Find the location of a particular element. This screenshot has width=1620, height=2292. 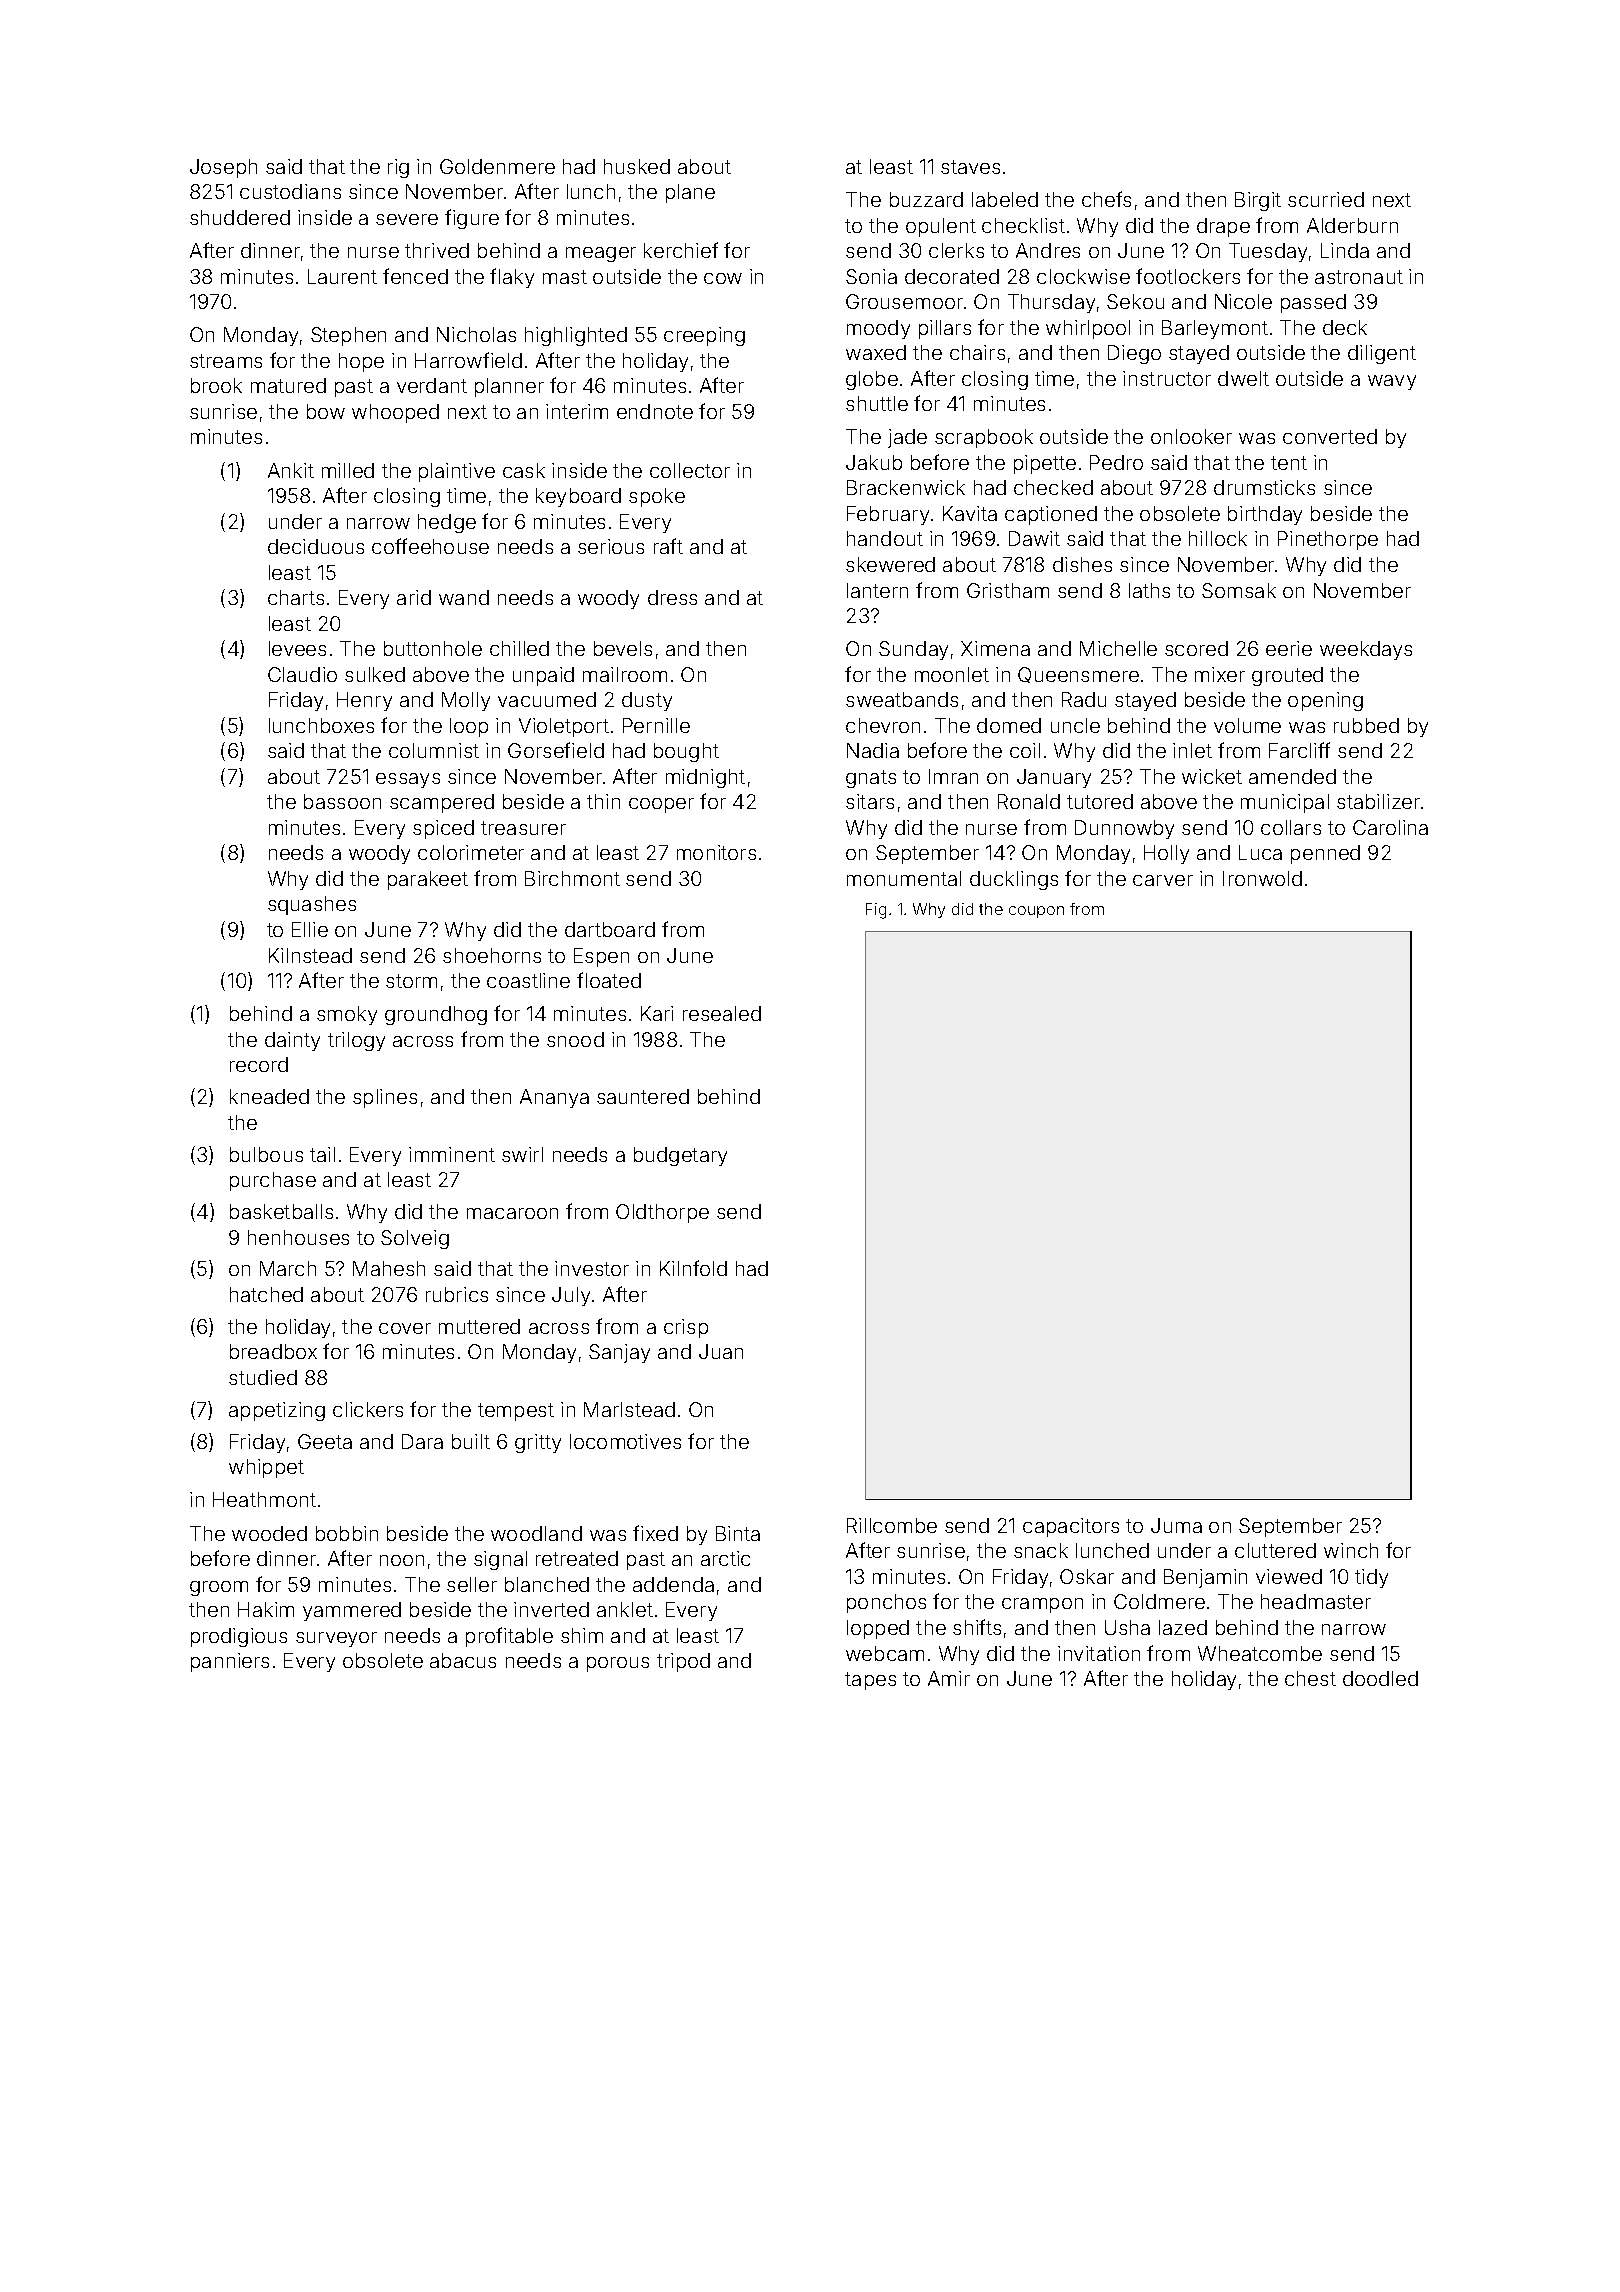

Alderburn is located at coordinates (1352, 225).
